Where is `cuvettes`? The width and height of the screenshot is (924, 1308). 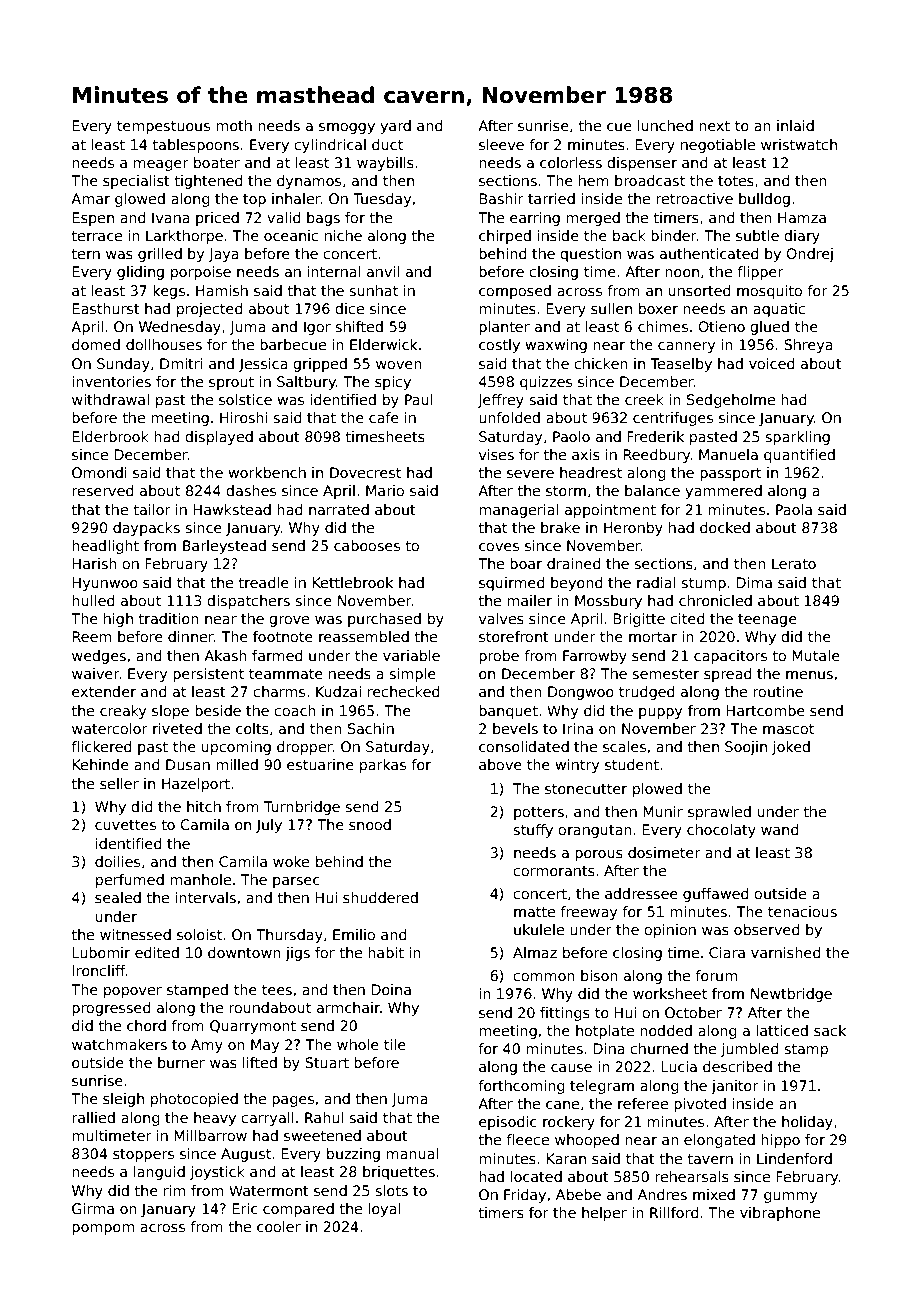
cuvettes is located at coordinates (125, 825).
